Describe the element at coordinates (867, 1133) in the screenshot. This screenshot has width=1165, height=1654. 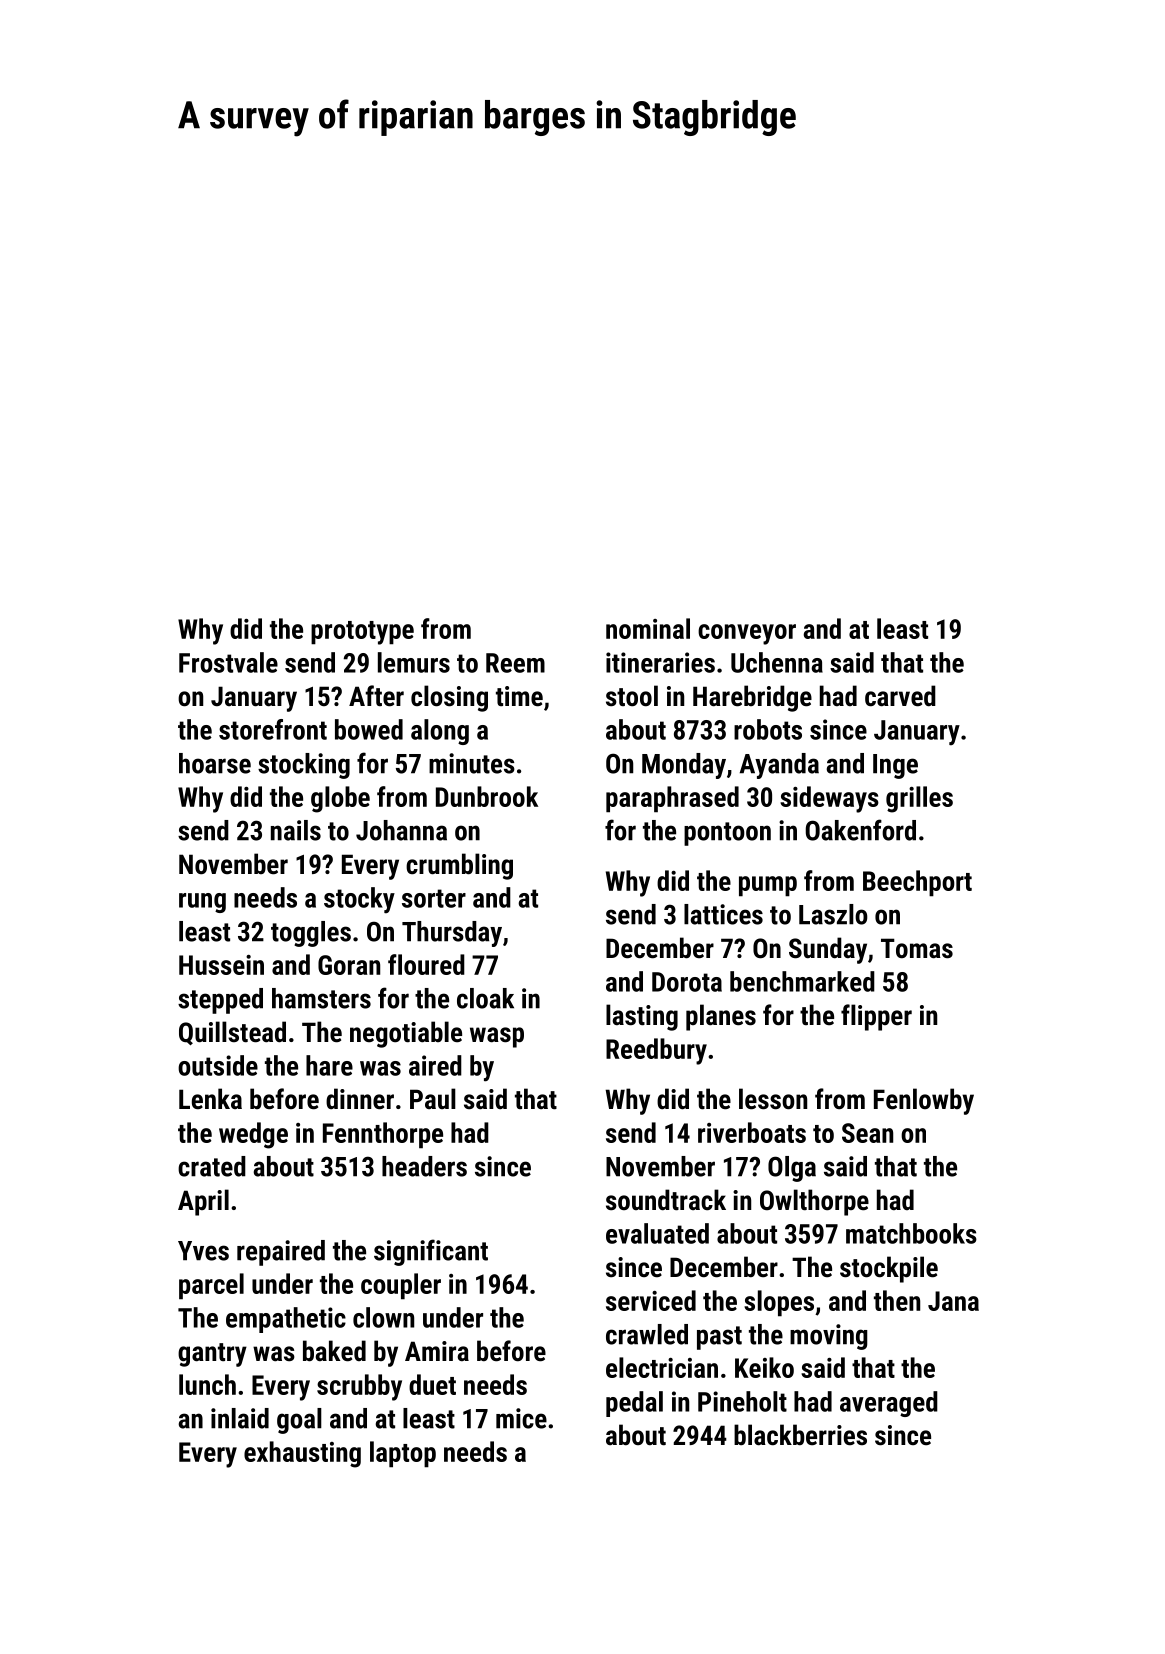
I see `Sean` at that location.
